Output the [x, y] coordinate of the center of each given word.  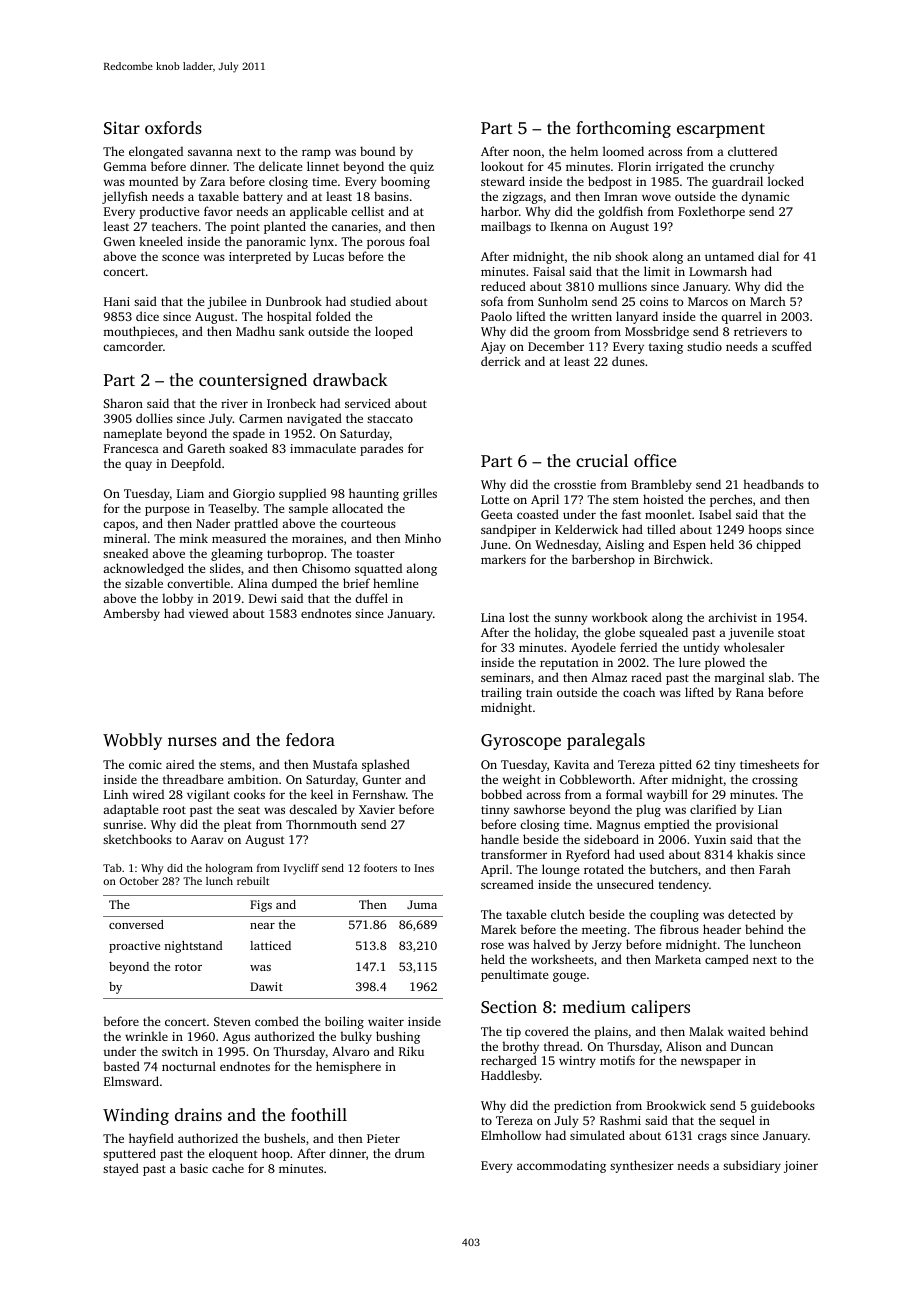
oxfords [173, 127]
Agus [236, 1038]
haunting [374, 494]
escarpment [721, 130]
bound [377, 151]
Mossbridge [657, 332]
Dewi [263, 598]
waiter [386, 1021]
